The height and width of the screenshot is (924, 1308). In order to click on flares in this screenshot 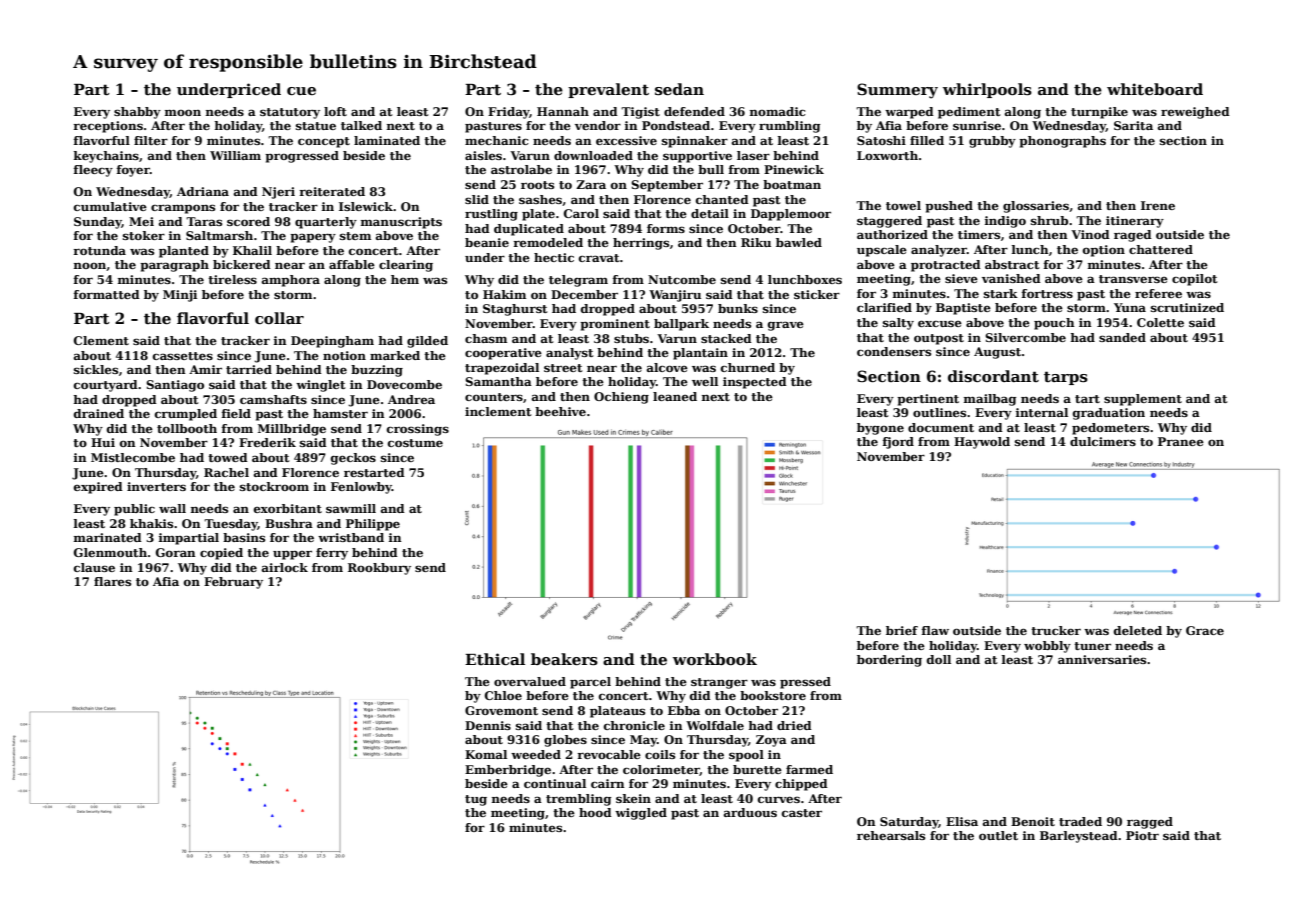, I will do `click(112, 581)`.
